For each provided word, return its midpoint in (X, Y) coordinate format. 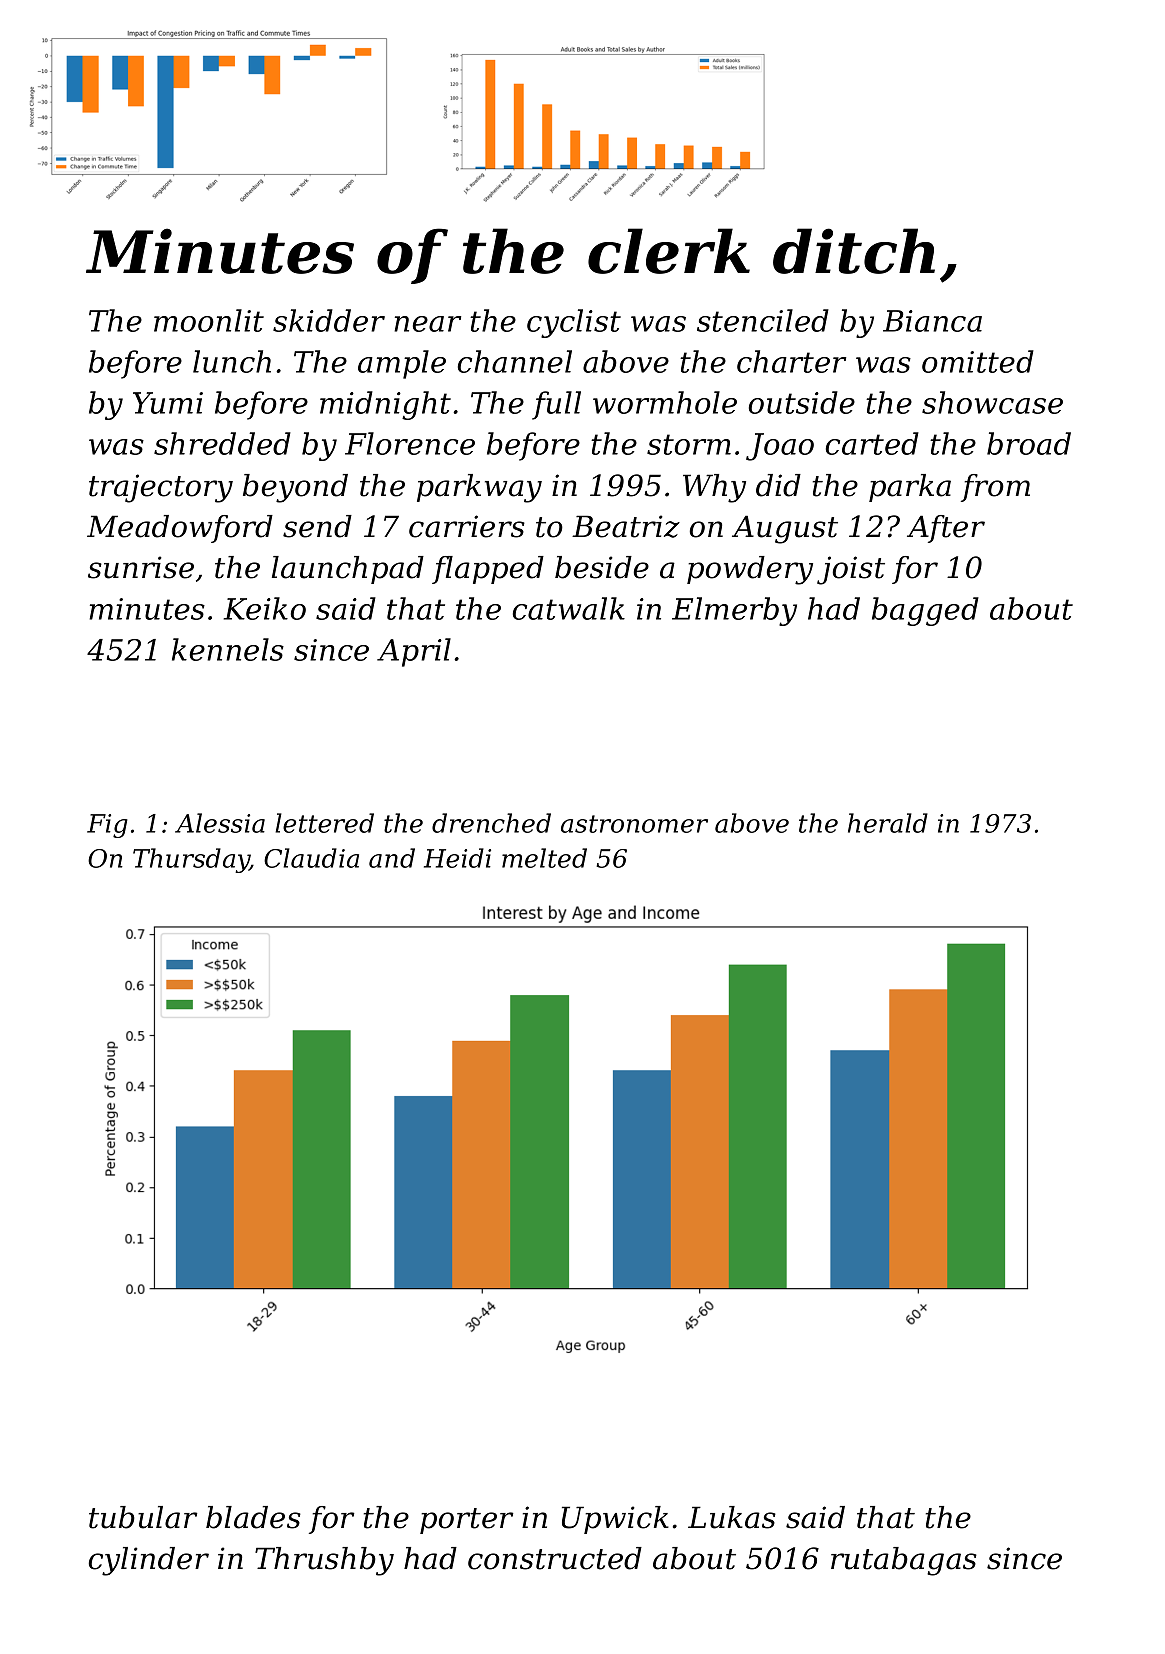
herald (888, 823)
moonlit (209, 320)
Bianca (932, 321)
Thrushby (324, 1561)
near (427, 324)
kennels (228, 649)
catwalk (569, 608)
